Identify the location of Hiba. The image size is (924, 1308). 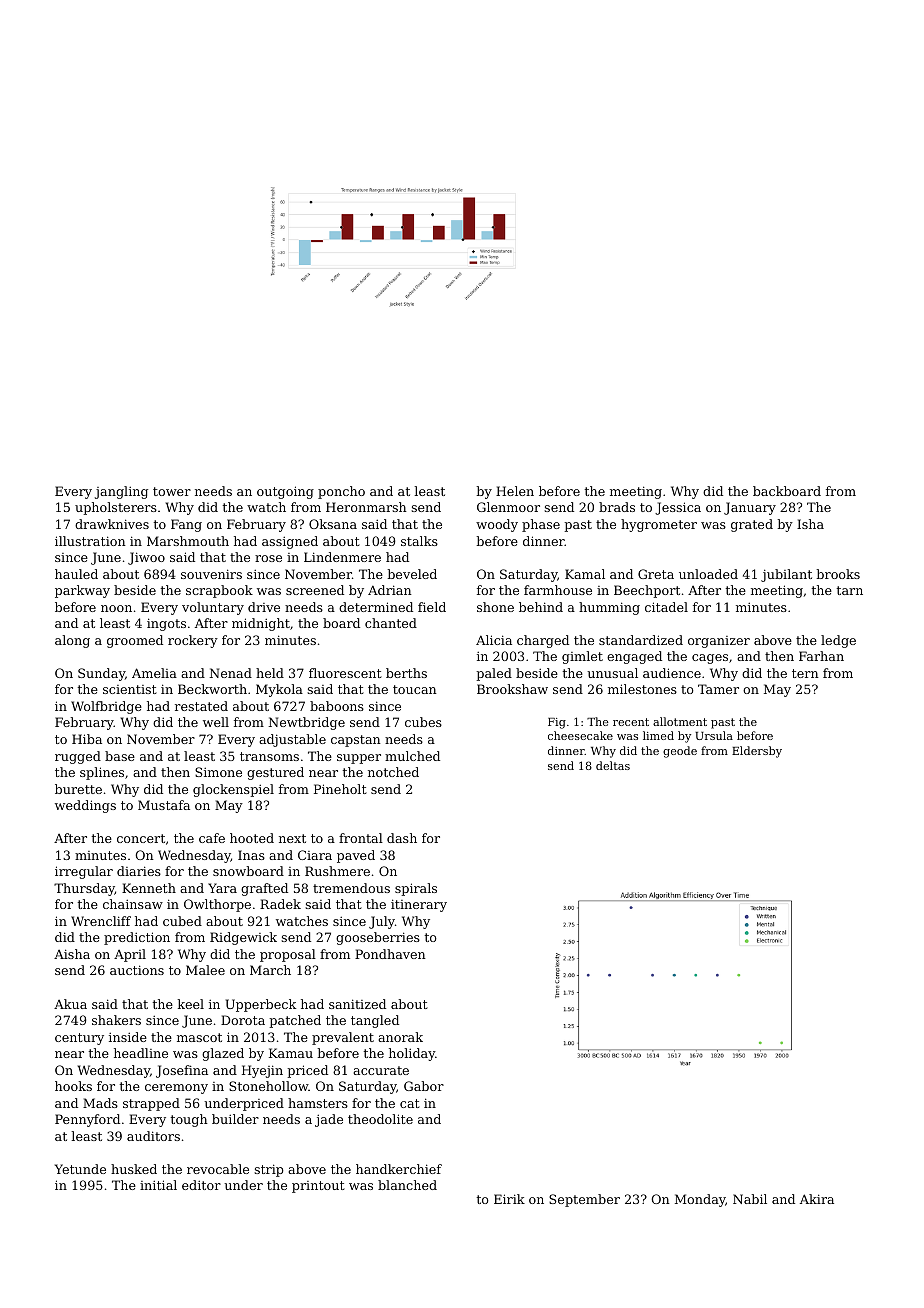
(87, 739).
